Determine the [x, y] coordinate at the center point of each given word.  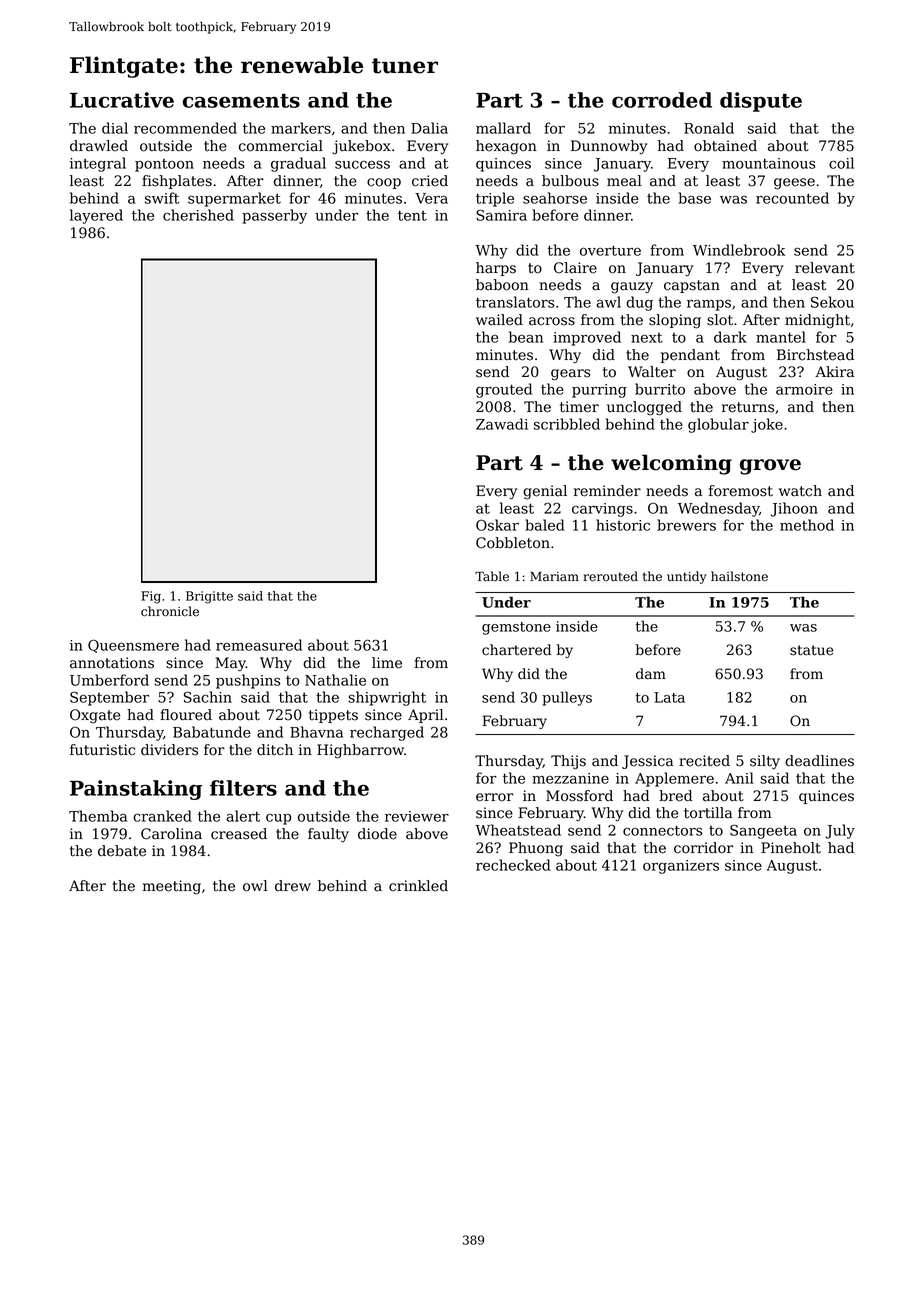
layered [96, 216]
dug [639, 303]
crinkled [418, 886]
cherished [198, 215]
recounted [792, 198]
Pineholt [791, 848]
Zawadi [502, 424]
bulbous [570, 181]
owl [255, 886]
